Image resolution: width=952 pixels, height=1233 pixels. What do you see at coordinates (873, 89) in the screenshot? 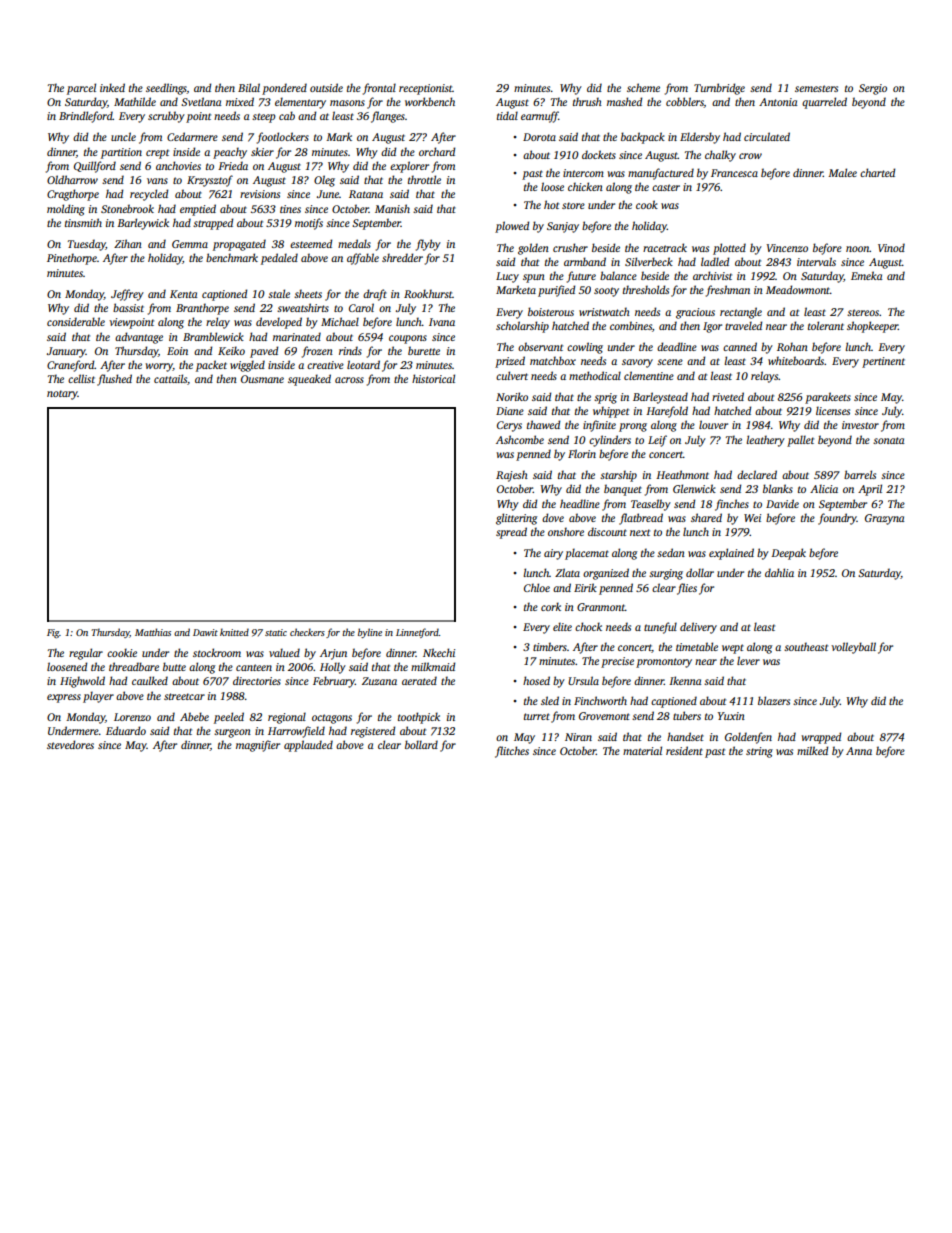
I see `Sergio` at bounding box center [873, 89].
